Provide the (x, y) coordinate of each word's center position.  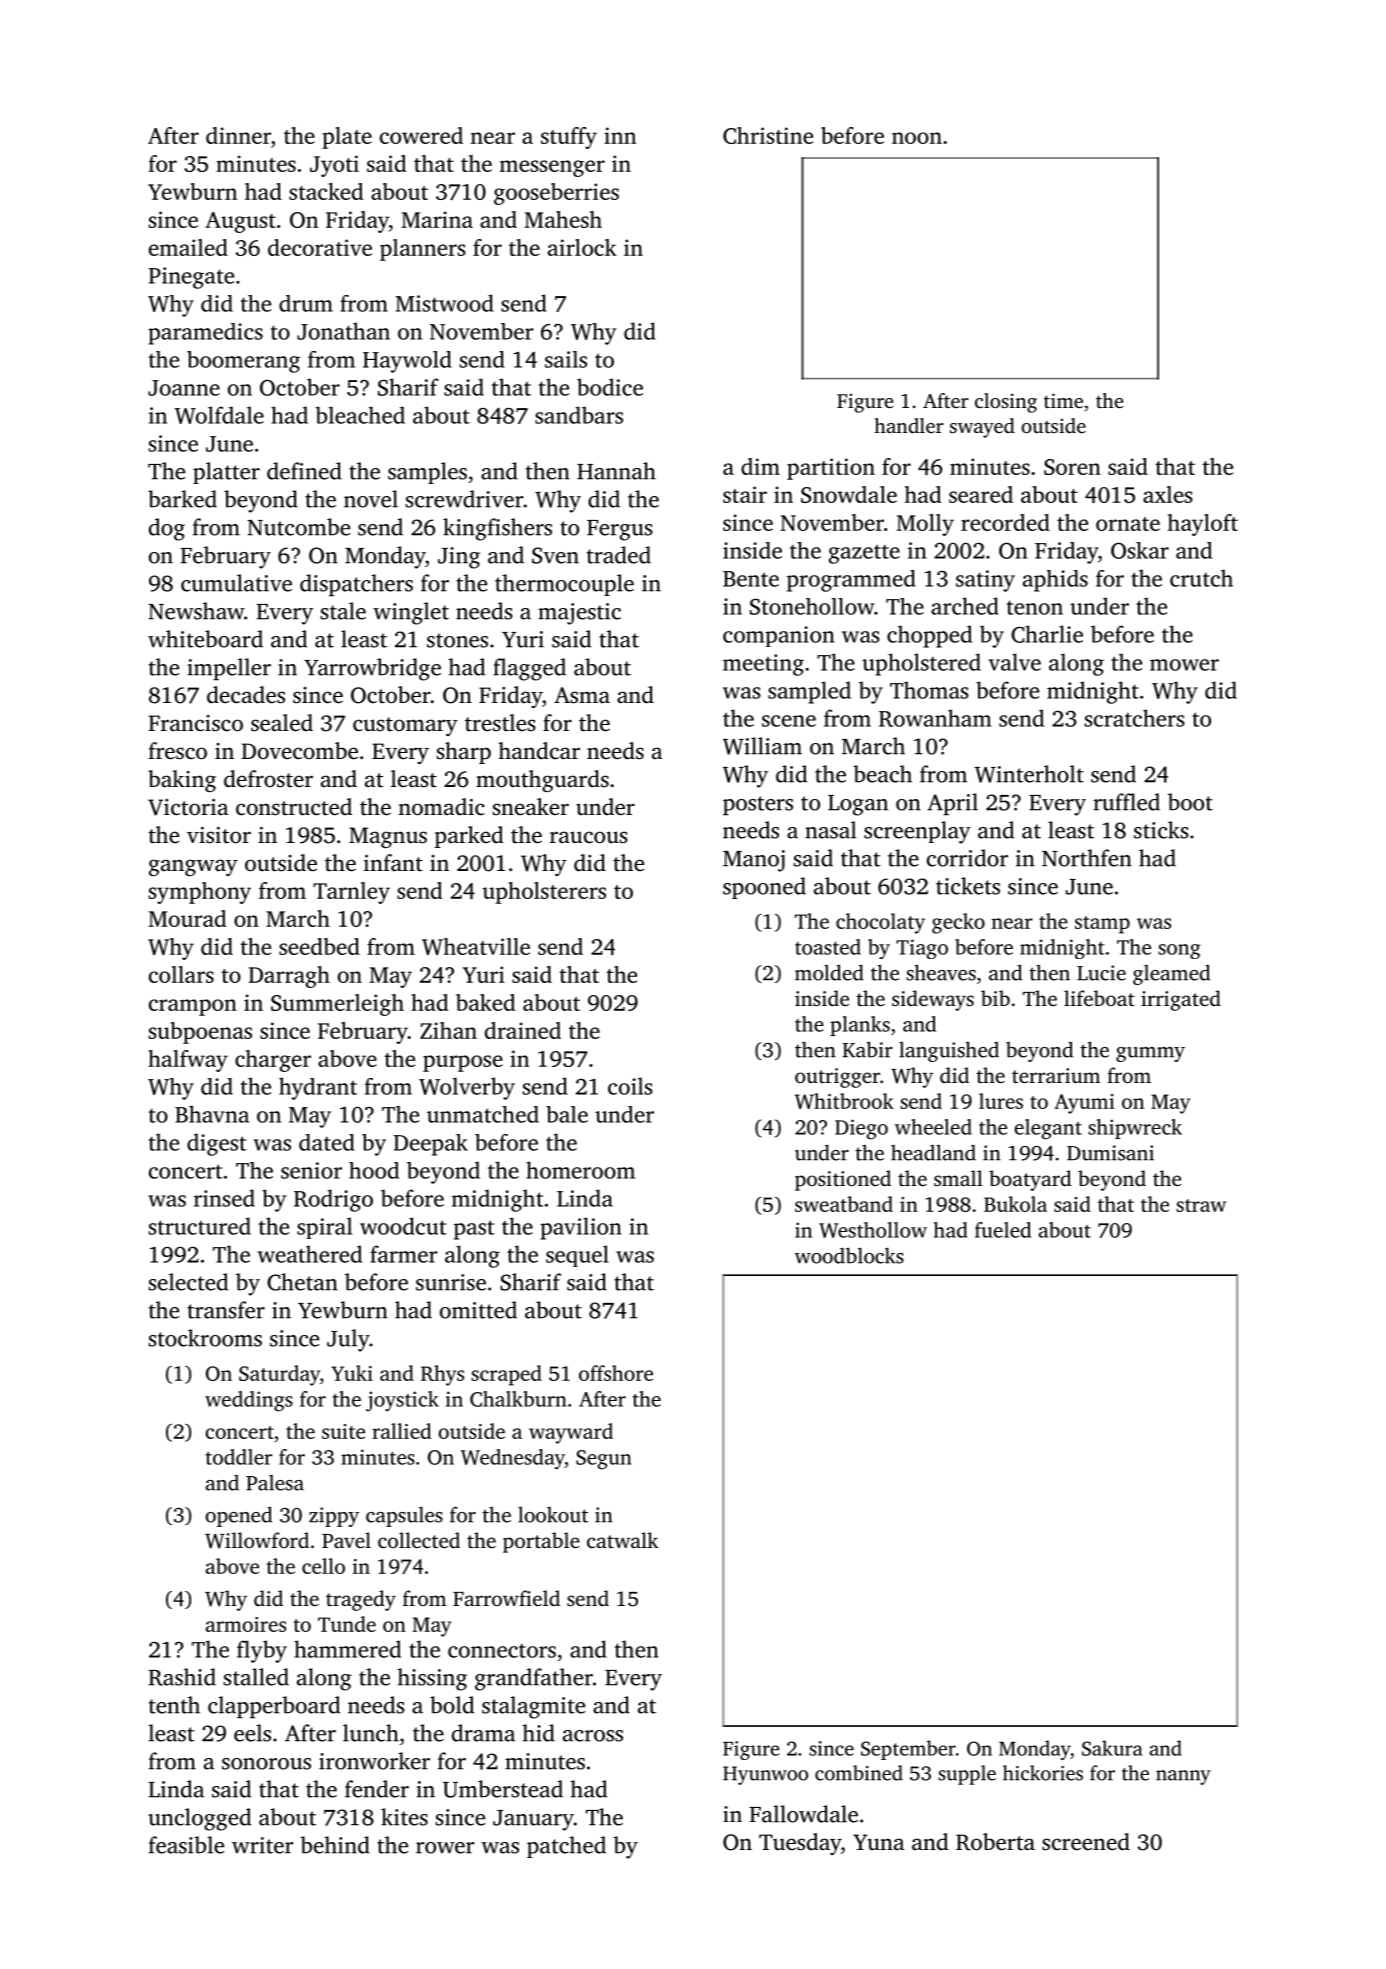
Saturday (279, 1375)
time (1063, 400)
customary (405, 726)
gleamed (1171, 974)
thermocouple (564, 585)
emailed (188, 247)
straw (1201, 1205)
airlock (582, 247)
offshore (616, 1373)
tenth (174, 1705)
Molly (925, 525)
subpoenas (200, 1033)
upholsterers (544, 893)
